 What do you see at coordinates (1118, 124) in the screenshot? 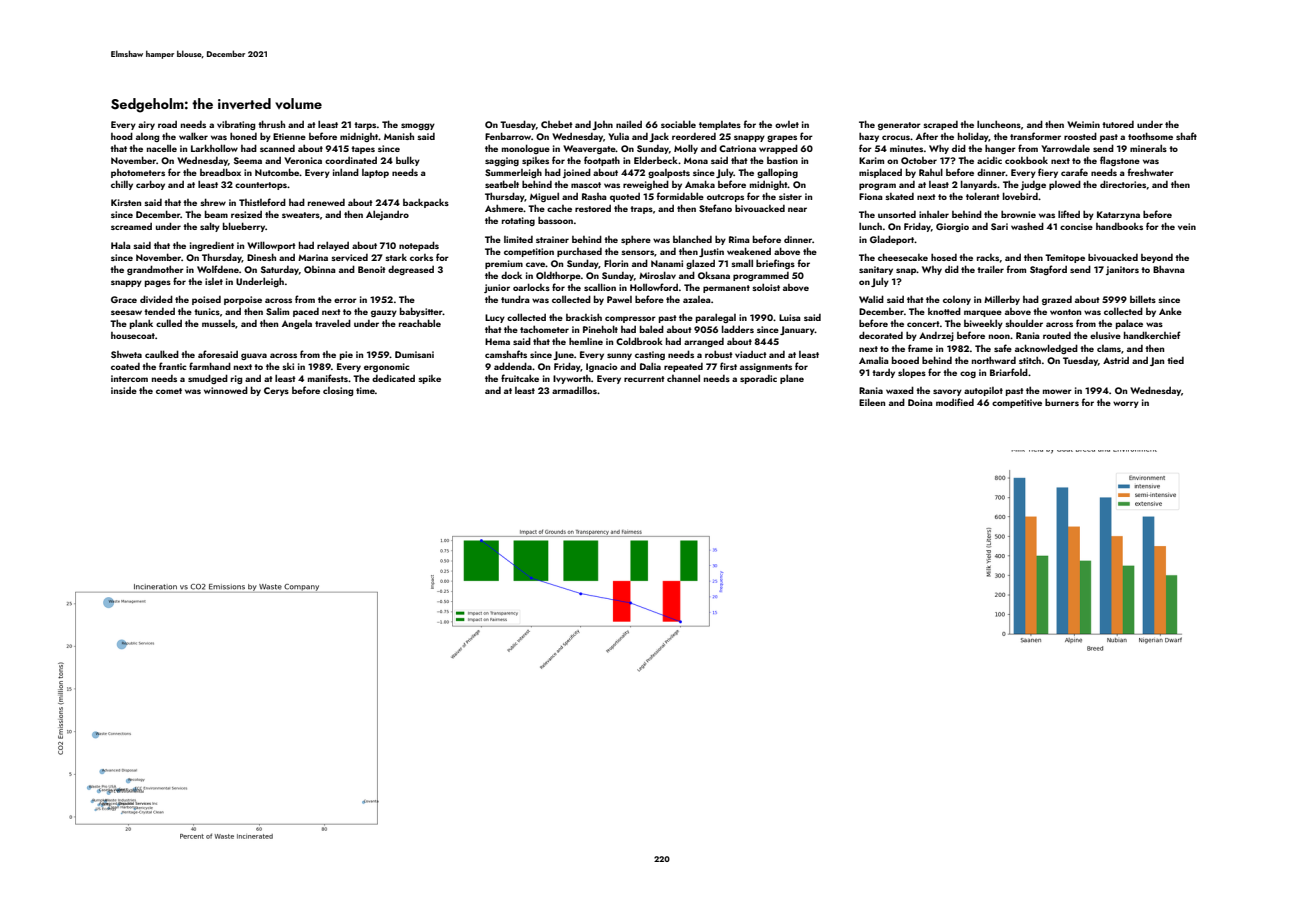
I see `tutored` at bounding box center [1118, 124].
